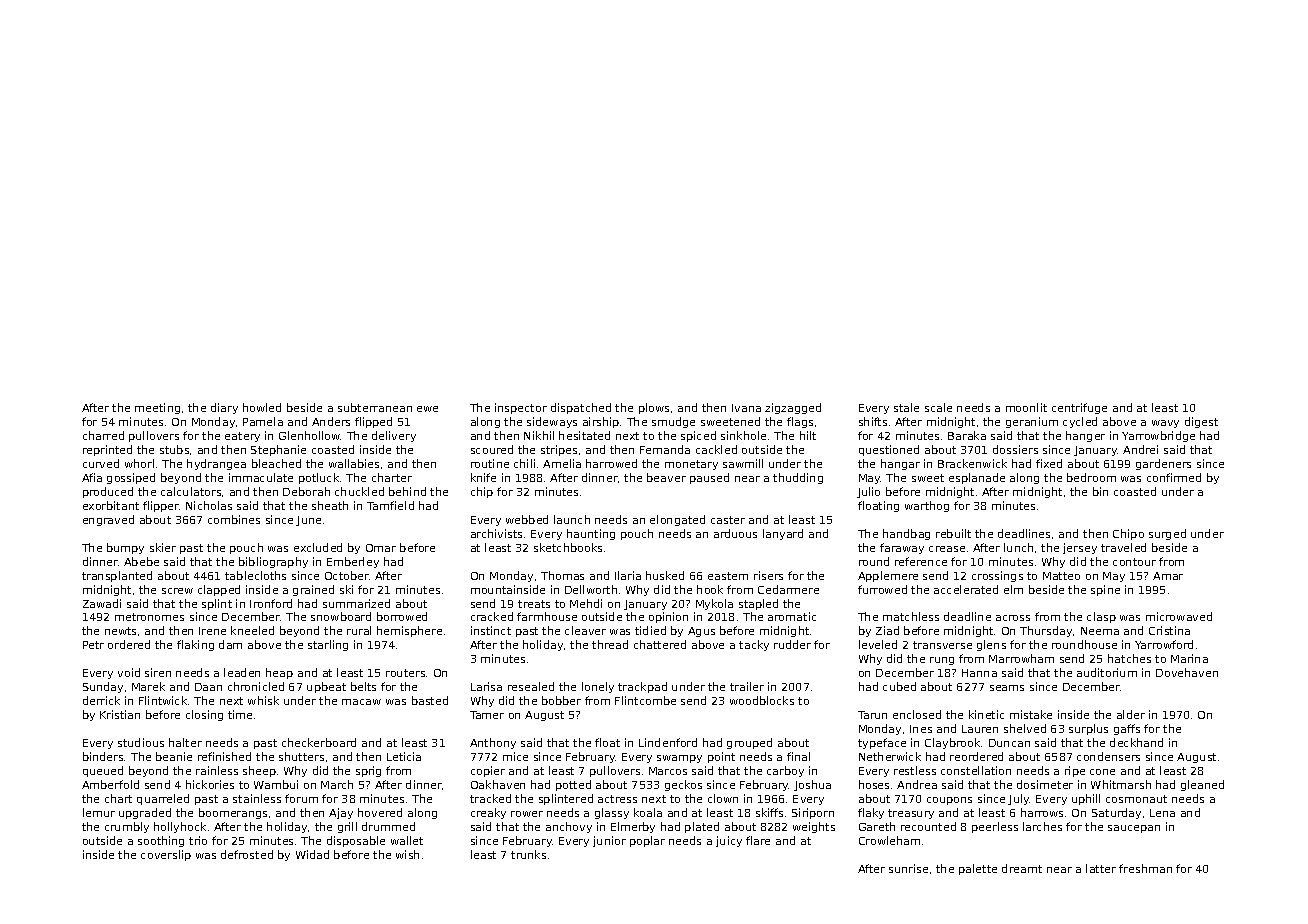  Describe the element at coordinates (198, 840) in the image. I see `trio` at that location.
